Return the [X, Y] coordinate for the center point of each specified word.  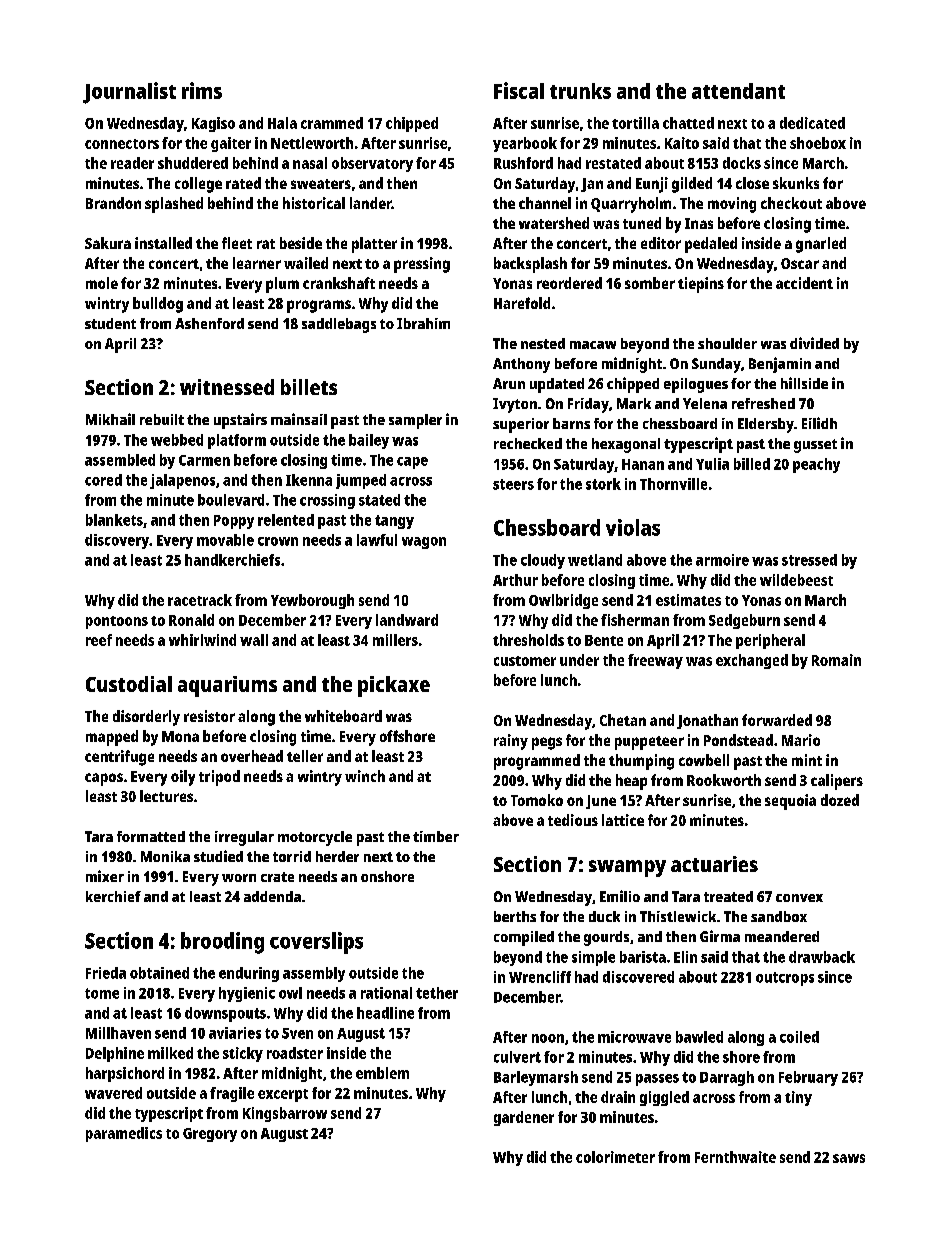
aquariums [227, 686]
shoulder [727, 343]
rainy [511, 742]
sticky [243, 1054]
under [579, 660]
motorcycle [315, 838]
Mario [801, 740]
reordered [569, 283]
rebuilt [162, 419]
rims [202, 90]
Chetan [623, 720]
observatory [372, 164]
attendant [738, 91]
